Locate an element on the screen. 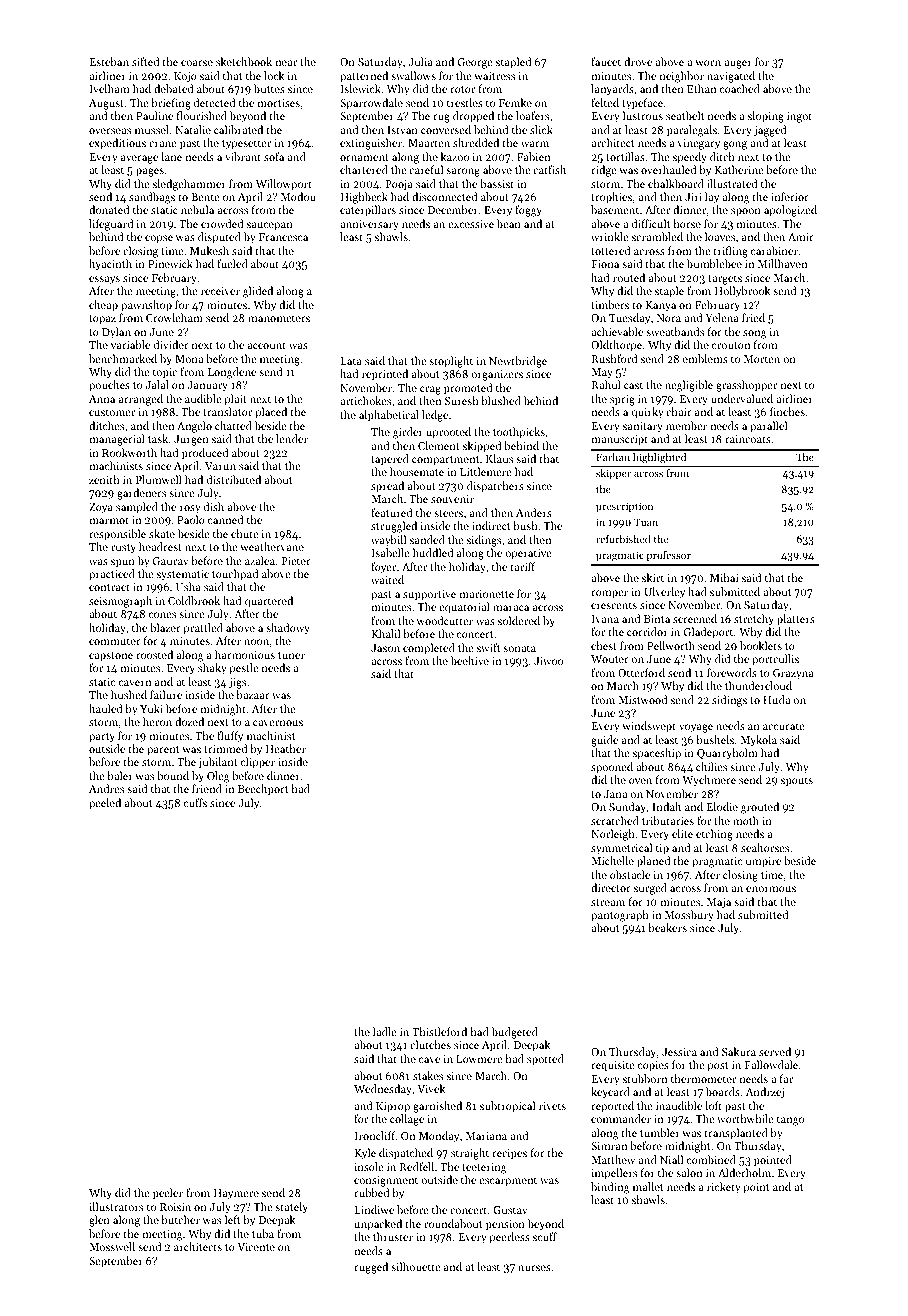  touchpad is located at coordinates (235, 575).
